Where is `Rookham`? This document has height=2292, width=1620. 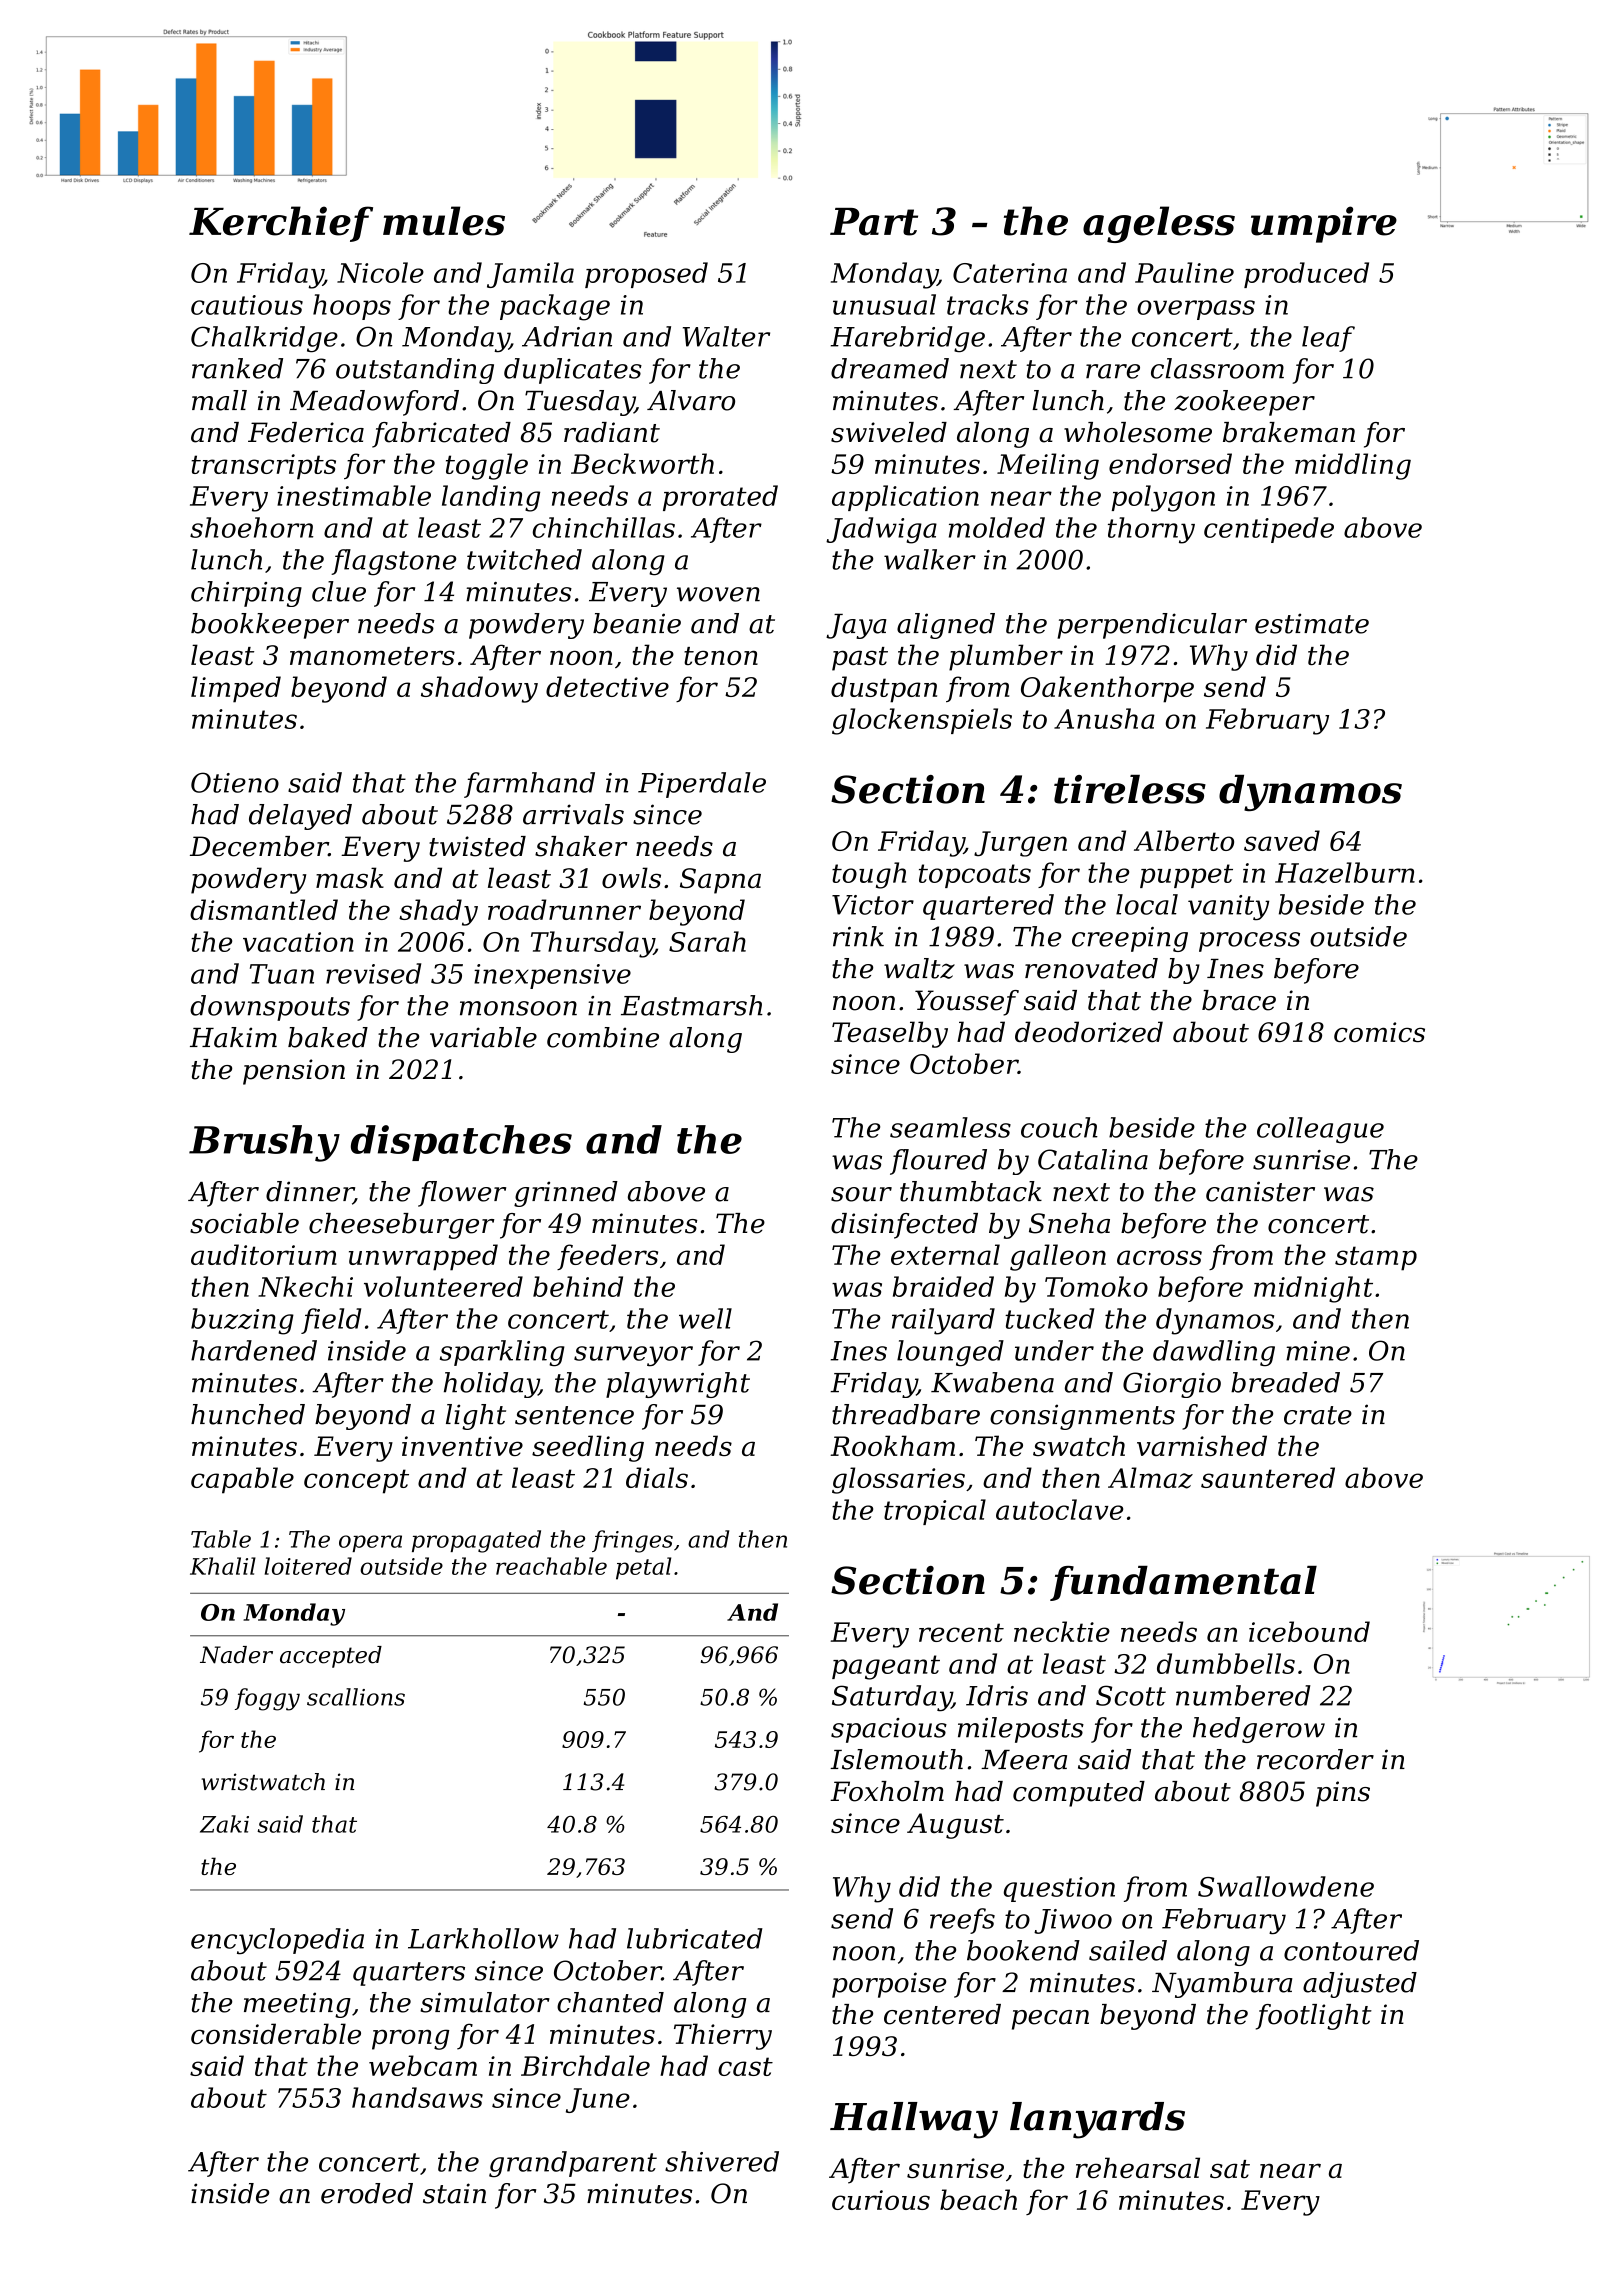
Rookham is located at coordinates (892, 1445).
